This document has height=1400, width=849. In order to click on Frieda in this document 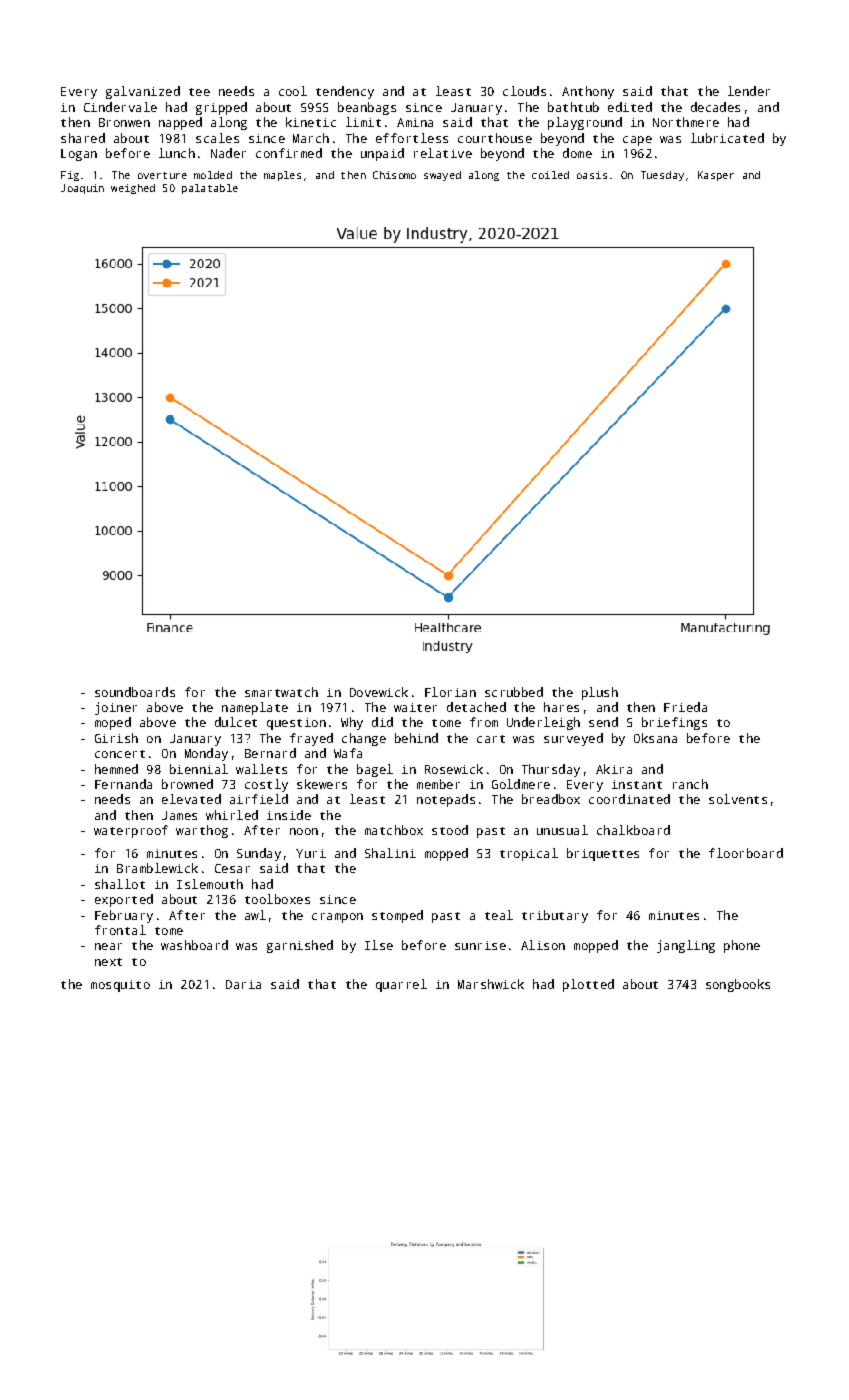, I will do `click(685, 707)`.
